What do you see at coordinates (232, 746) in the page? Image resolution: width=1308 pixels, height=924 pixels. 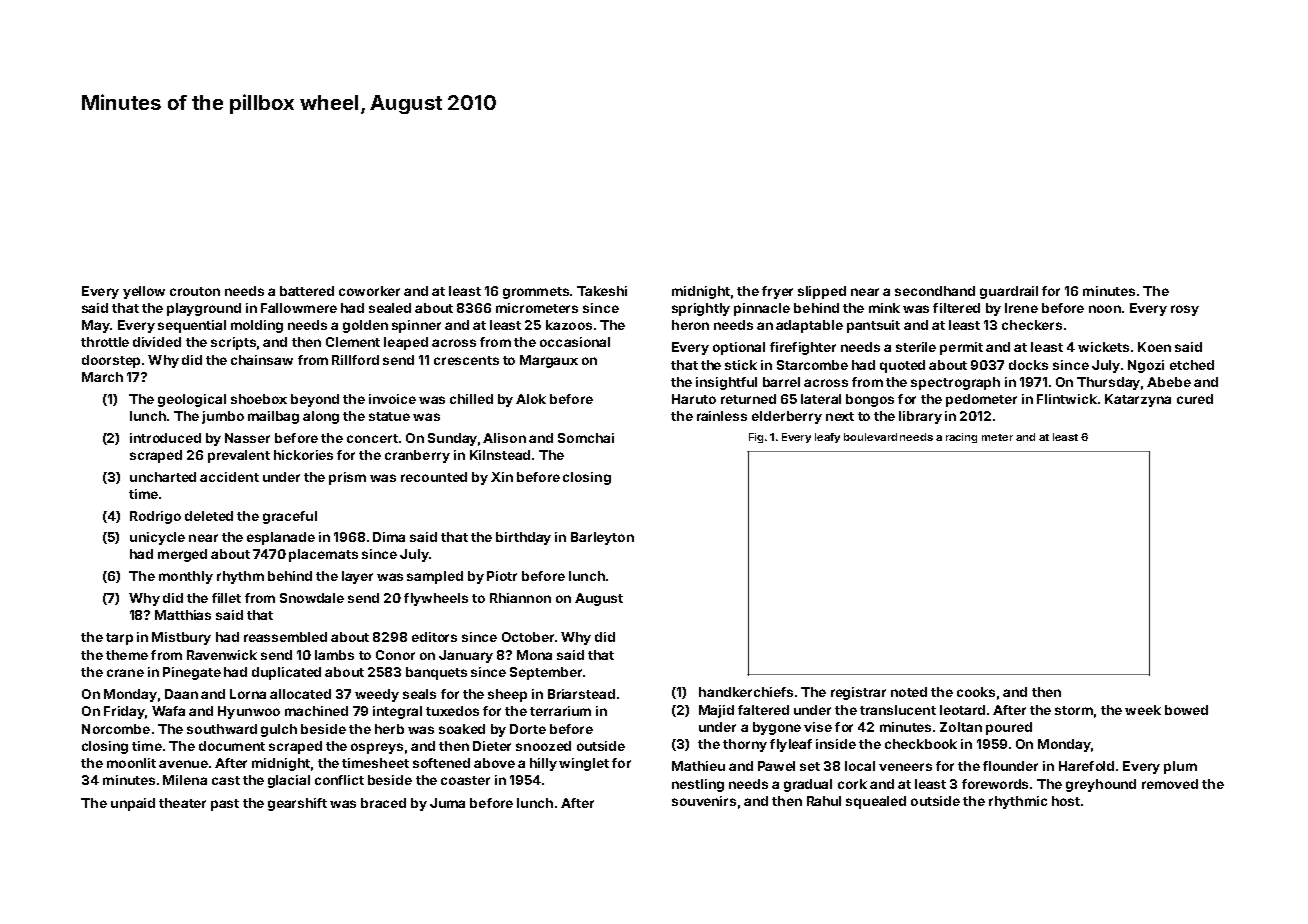 I see `document` at bounding box center [232, 746].
